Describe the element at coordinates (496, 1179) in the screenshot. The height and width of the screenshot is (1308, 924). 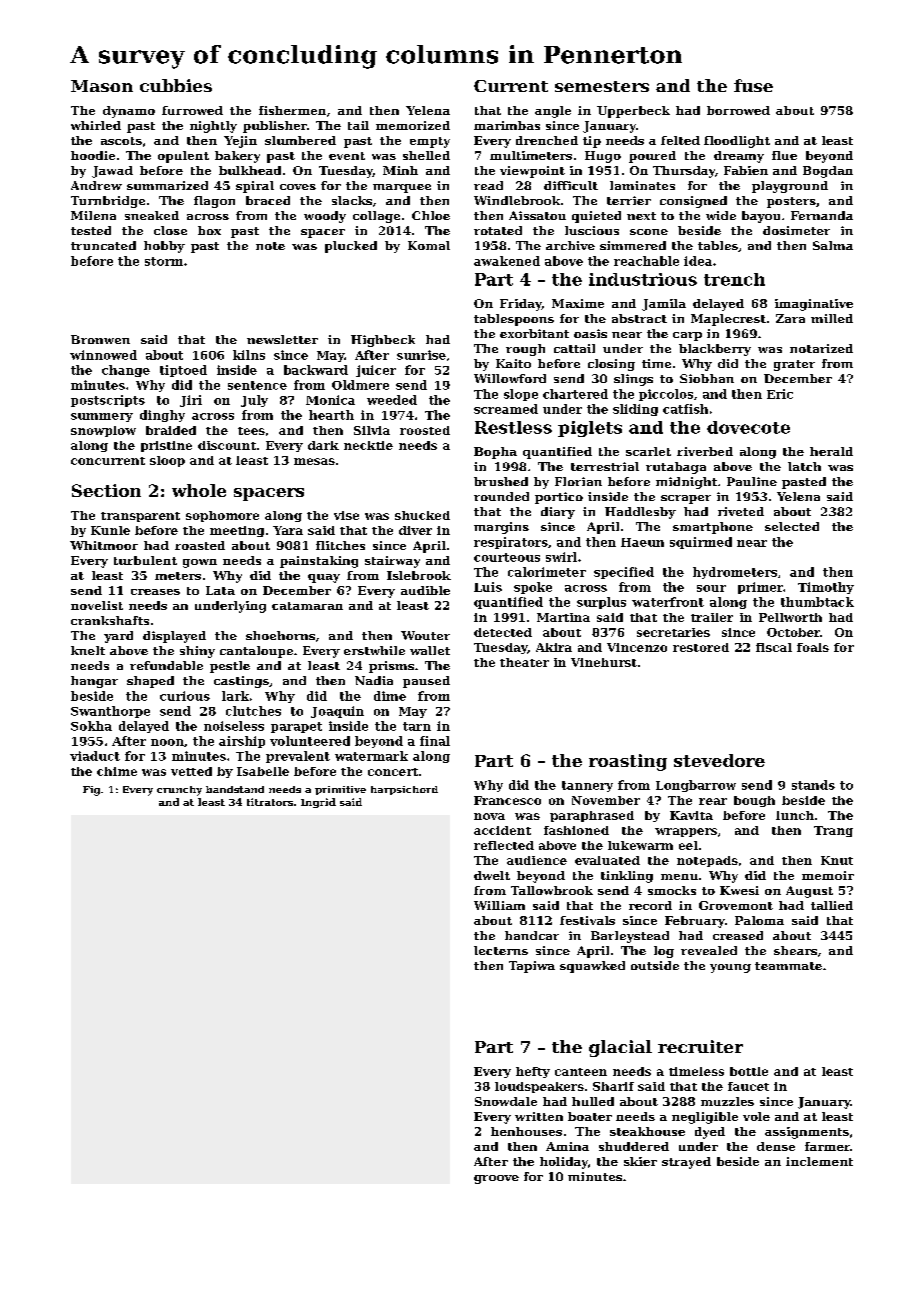
I see `groove` at that location.
